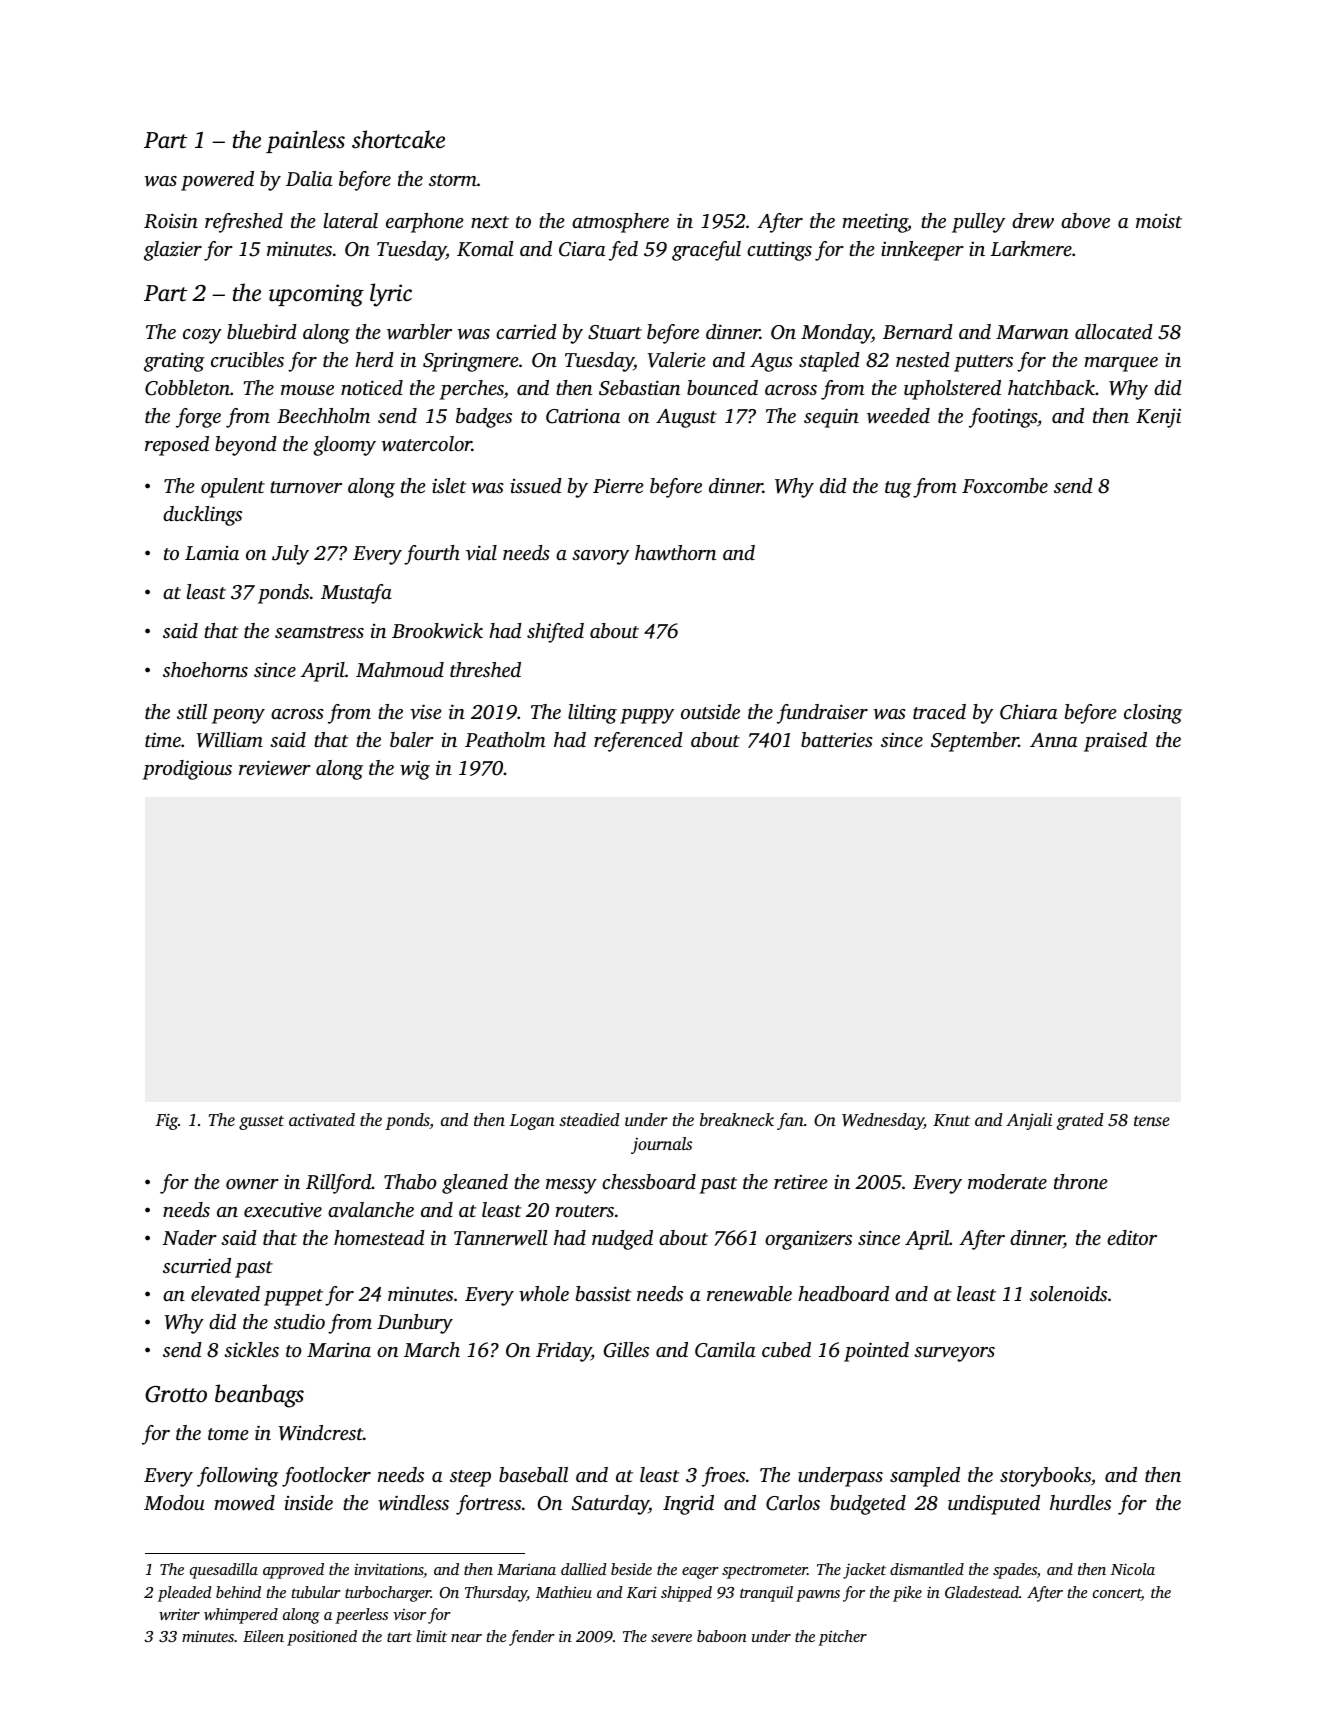 This screenshot has width=1326, height=1716. What do you see at coordinates (1045, 1477) in the screenshot?
I see `storybooks` at bounding box center [1045, 1477].
